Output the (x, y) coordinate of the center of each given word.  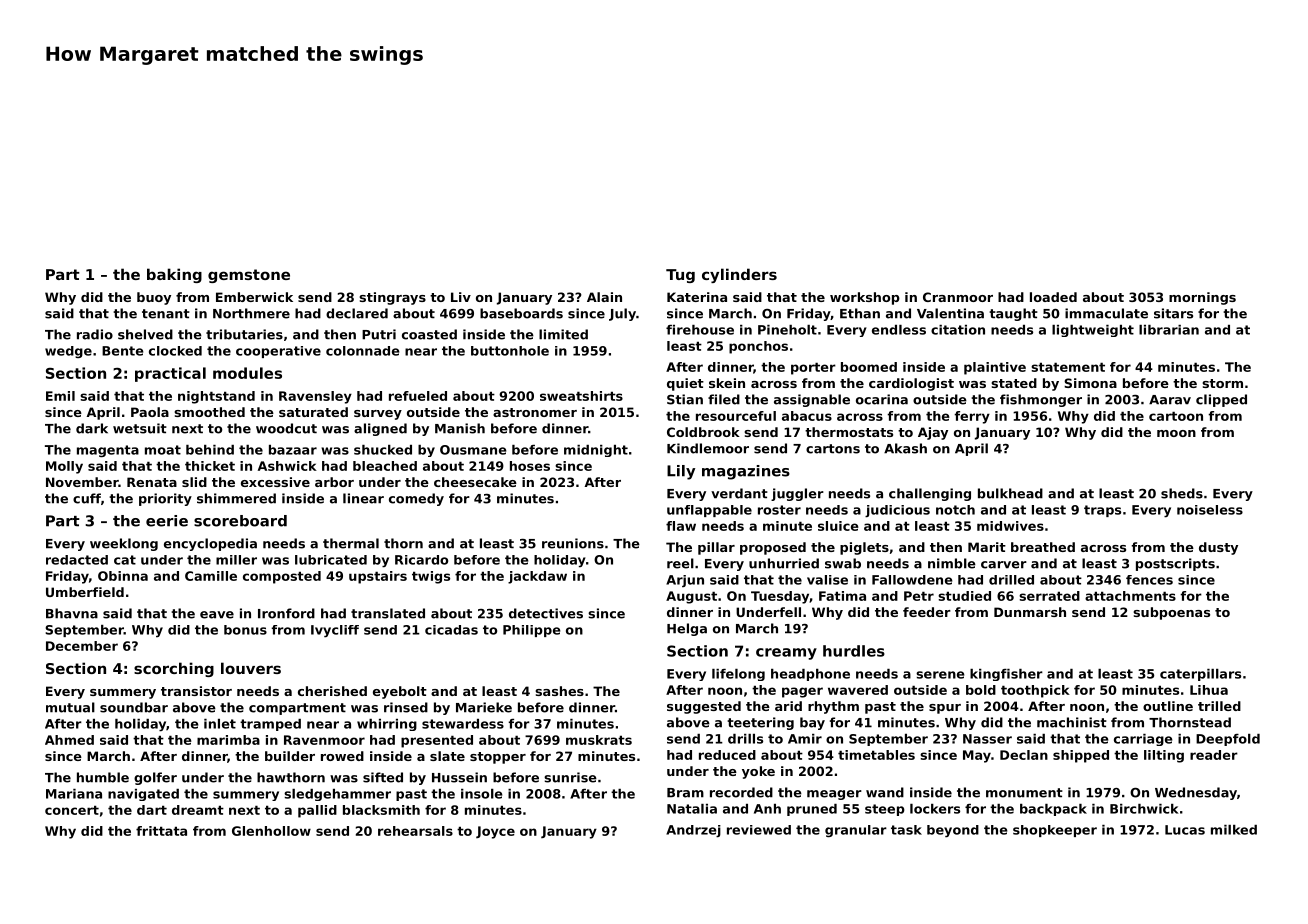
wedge (68, 352)
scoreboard (240, 521)
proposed (773, 548)
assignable (812, 400)
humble (103, 777)
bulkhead (1010, 493)
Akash (905, 448)
